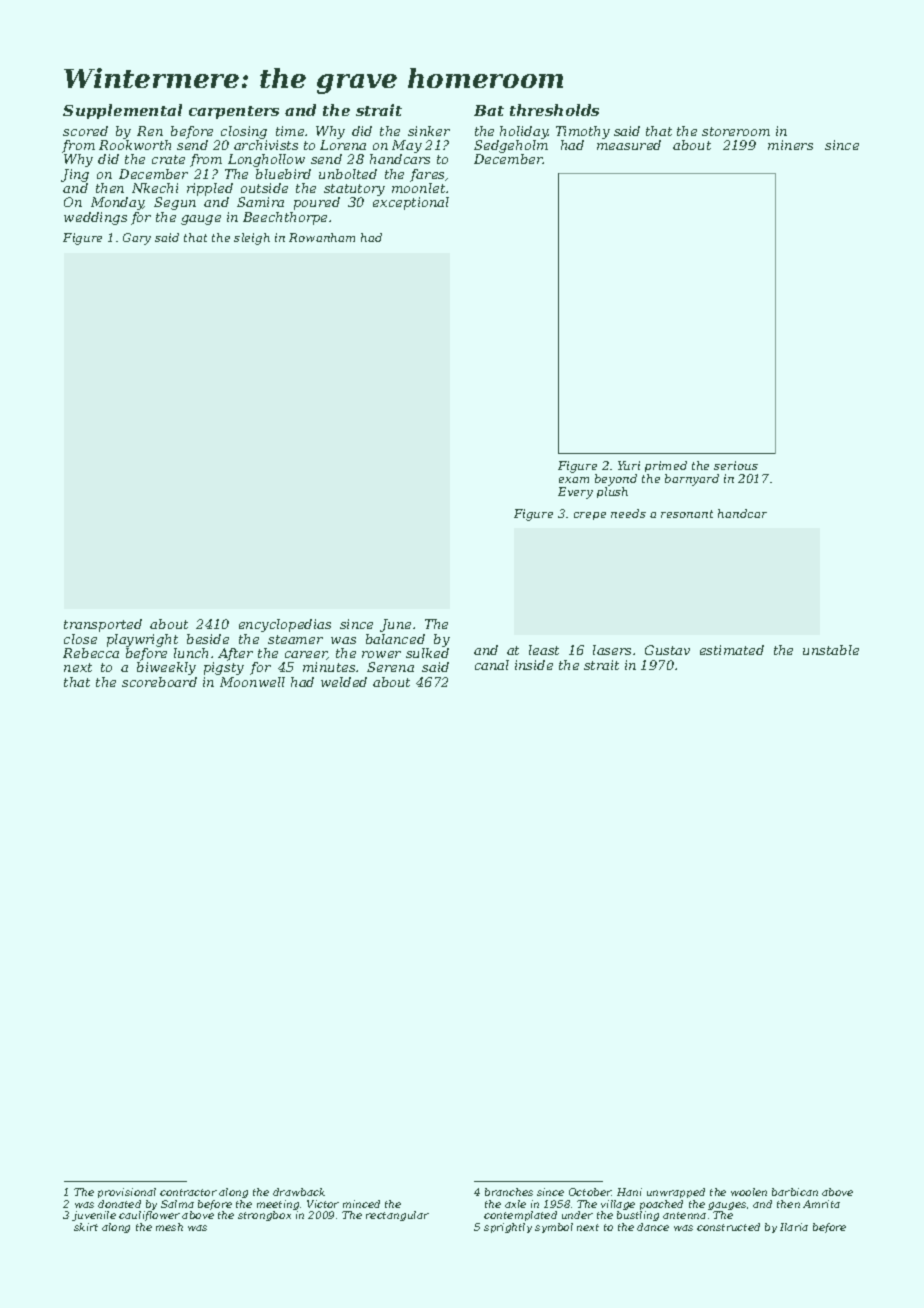  I want to click on mesh, so click(169, 1227).
